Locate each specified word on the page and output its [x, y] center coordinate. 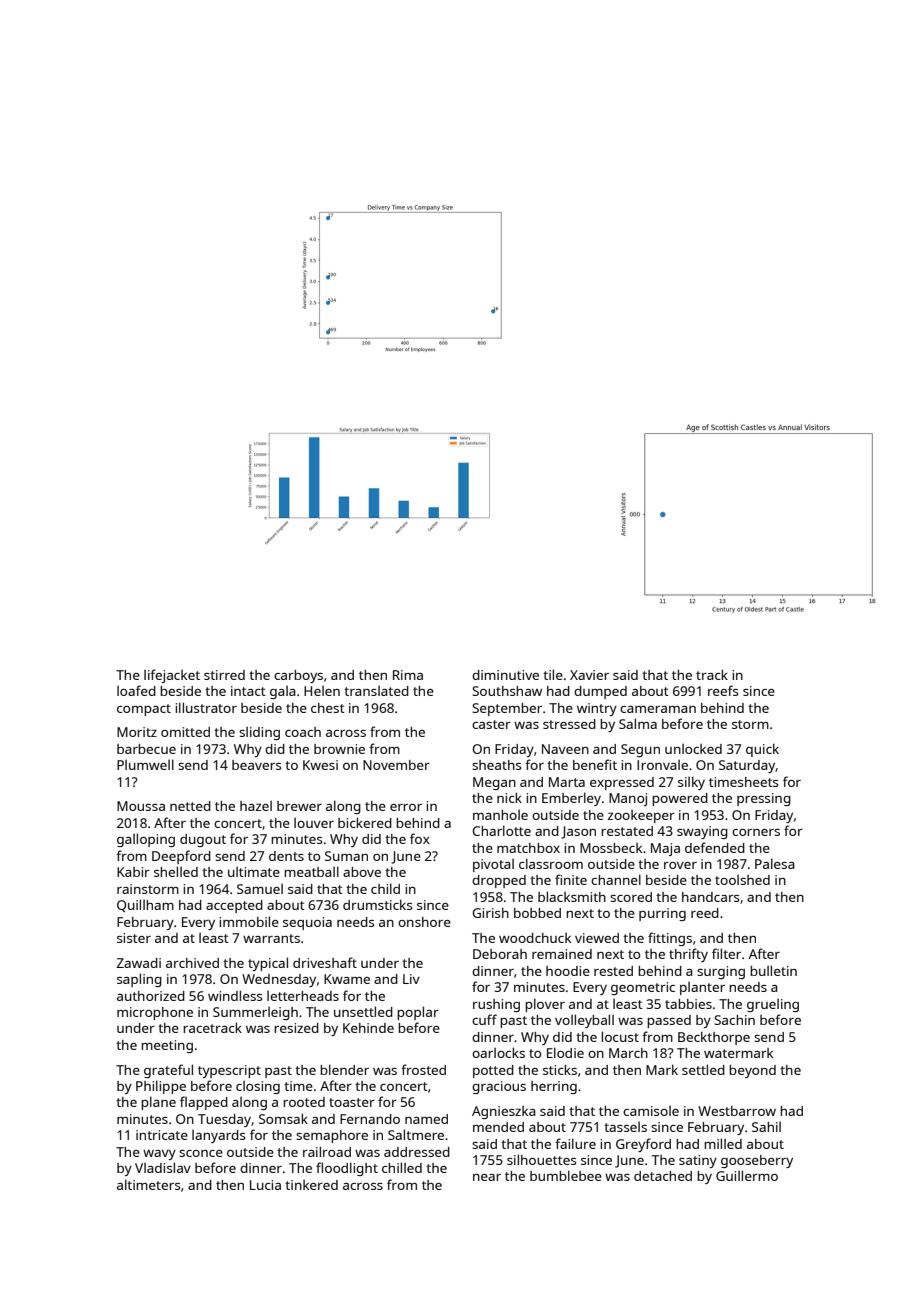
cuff [484, 1019]
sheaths [496, 765]
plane [158, 1103]
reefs [723, 690]
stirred [224, 675]
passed [669, 1021]
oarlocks [498, 1052]
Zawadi [138, 963]
